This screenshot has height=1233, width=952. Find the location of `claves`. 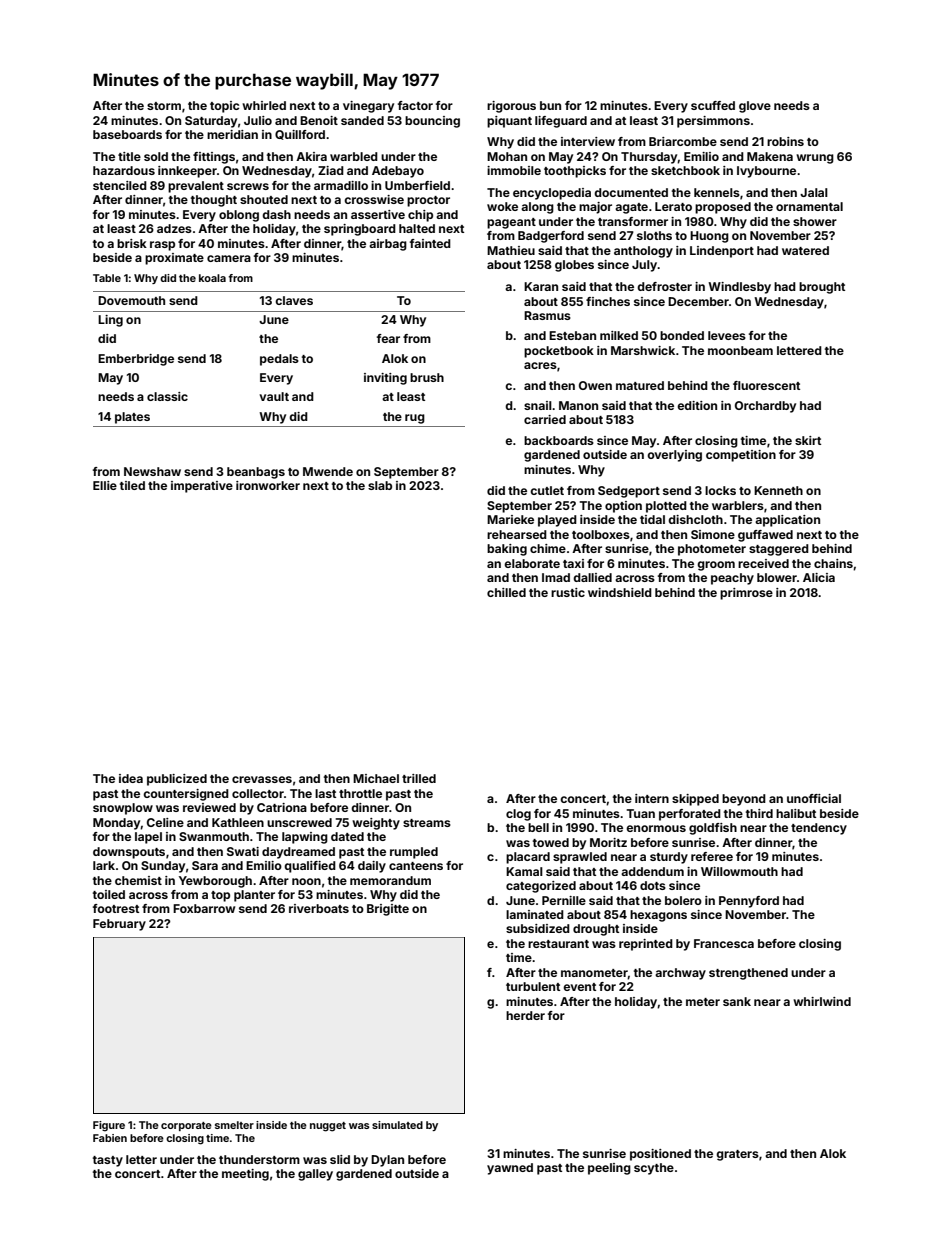

claves is located at coordinates (294, 300).
